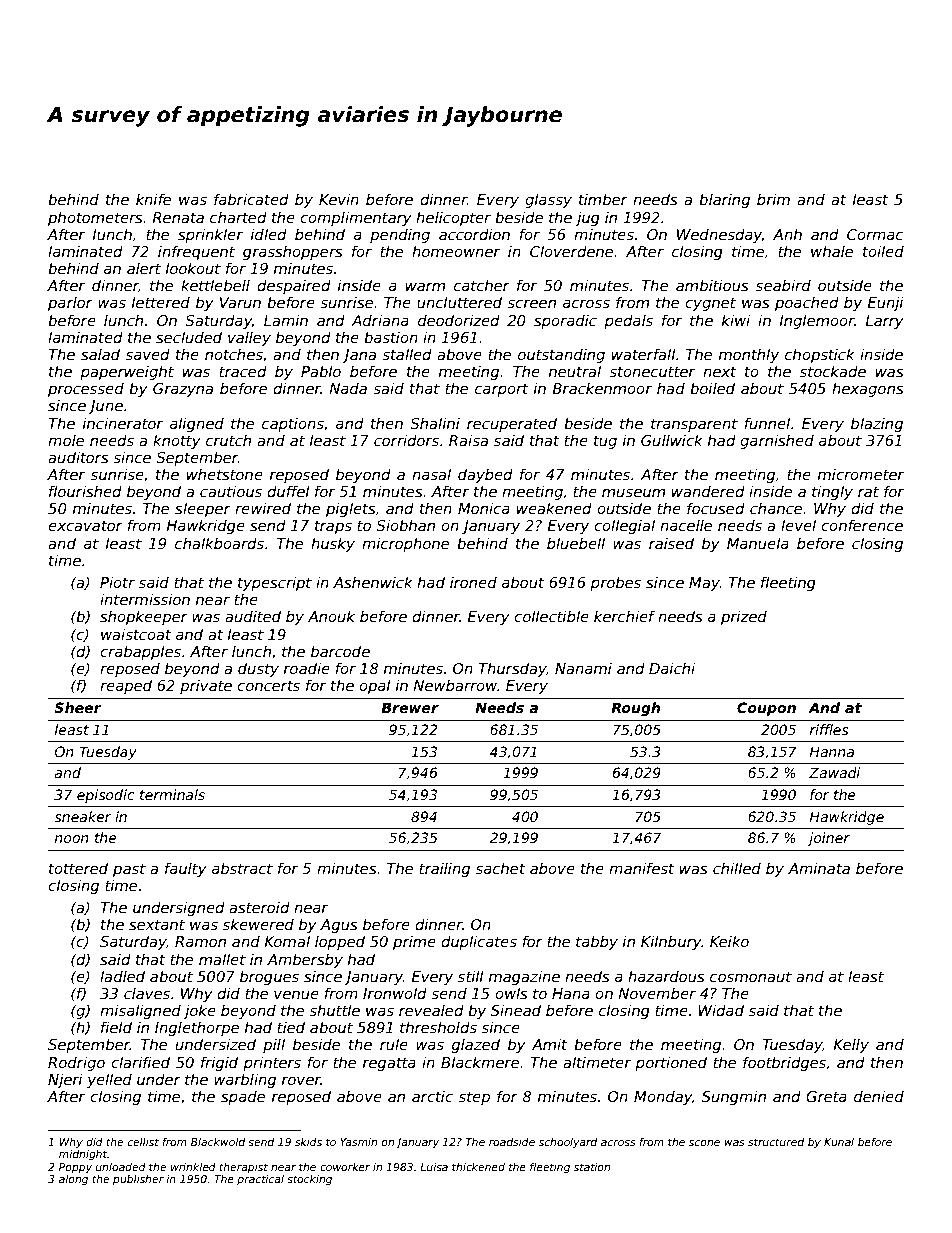  What do you see at coordinates (406, 440) in the screenshot?
I see `corridors` at bounding box center [406, 440].
